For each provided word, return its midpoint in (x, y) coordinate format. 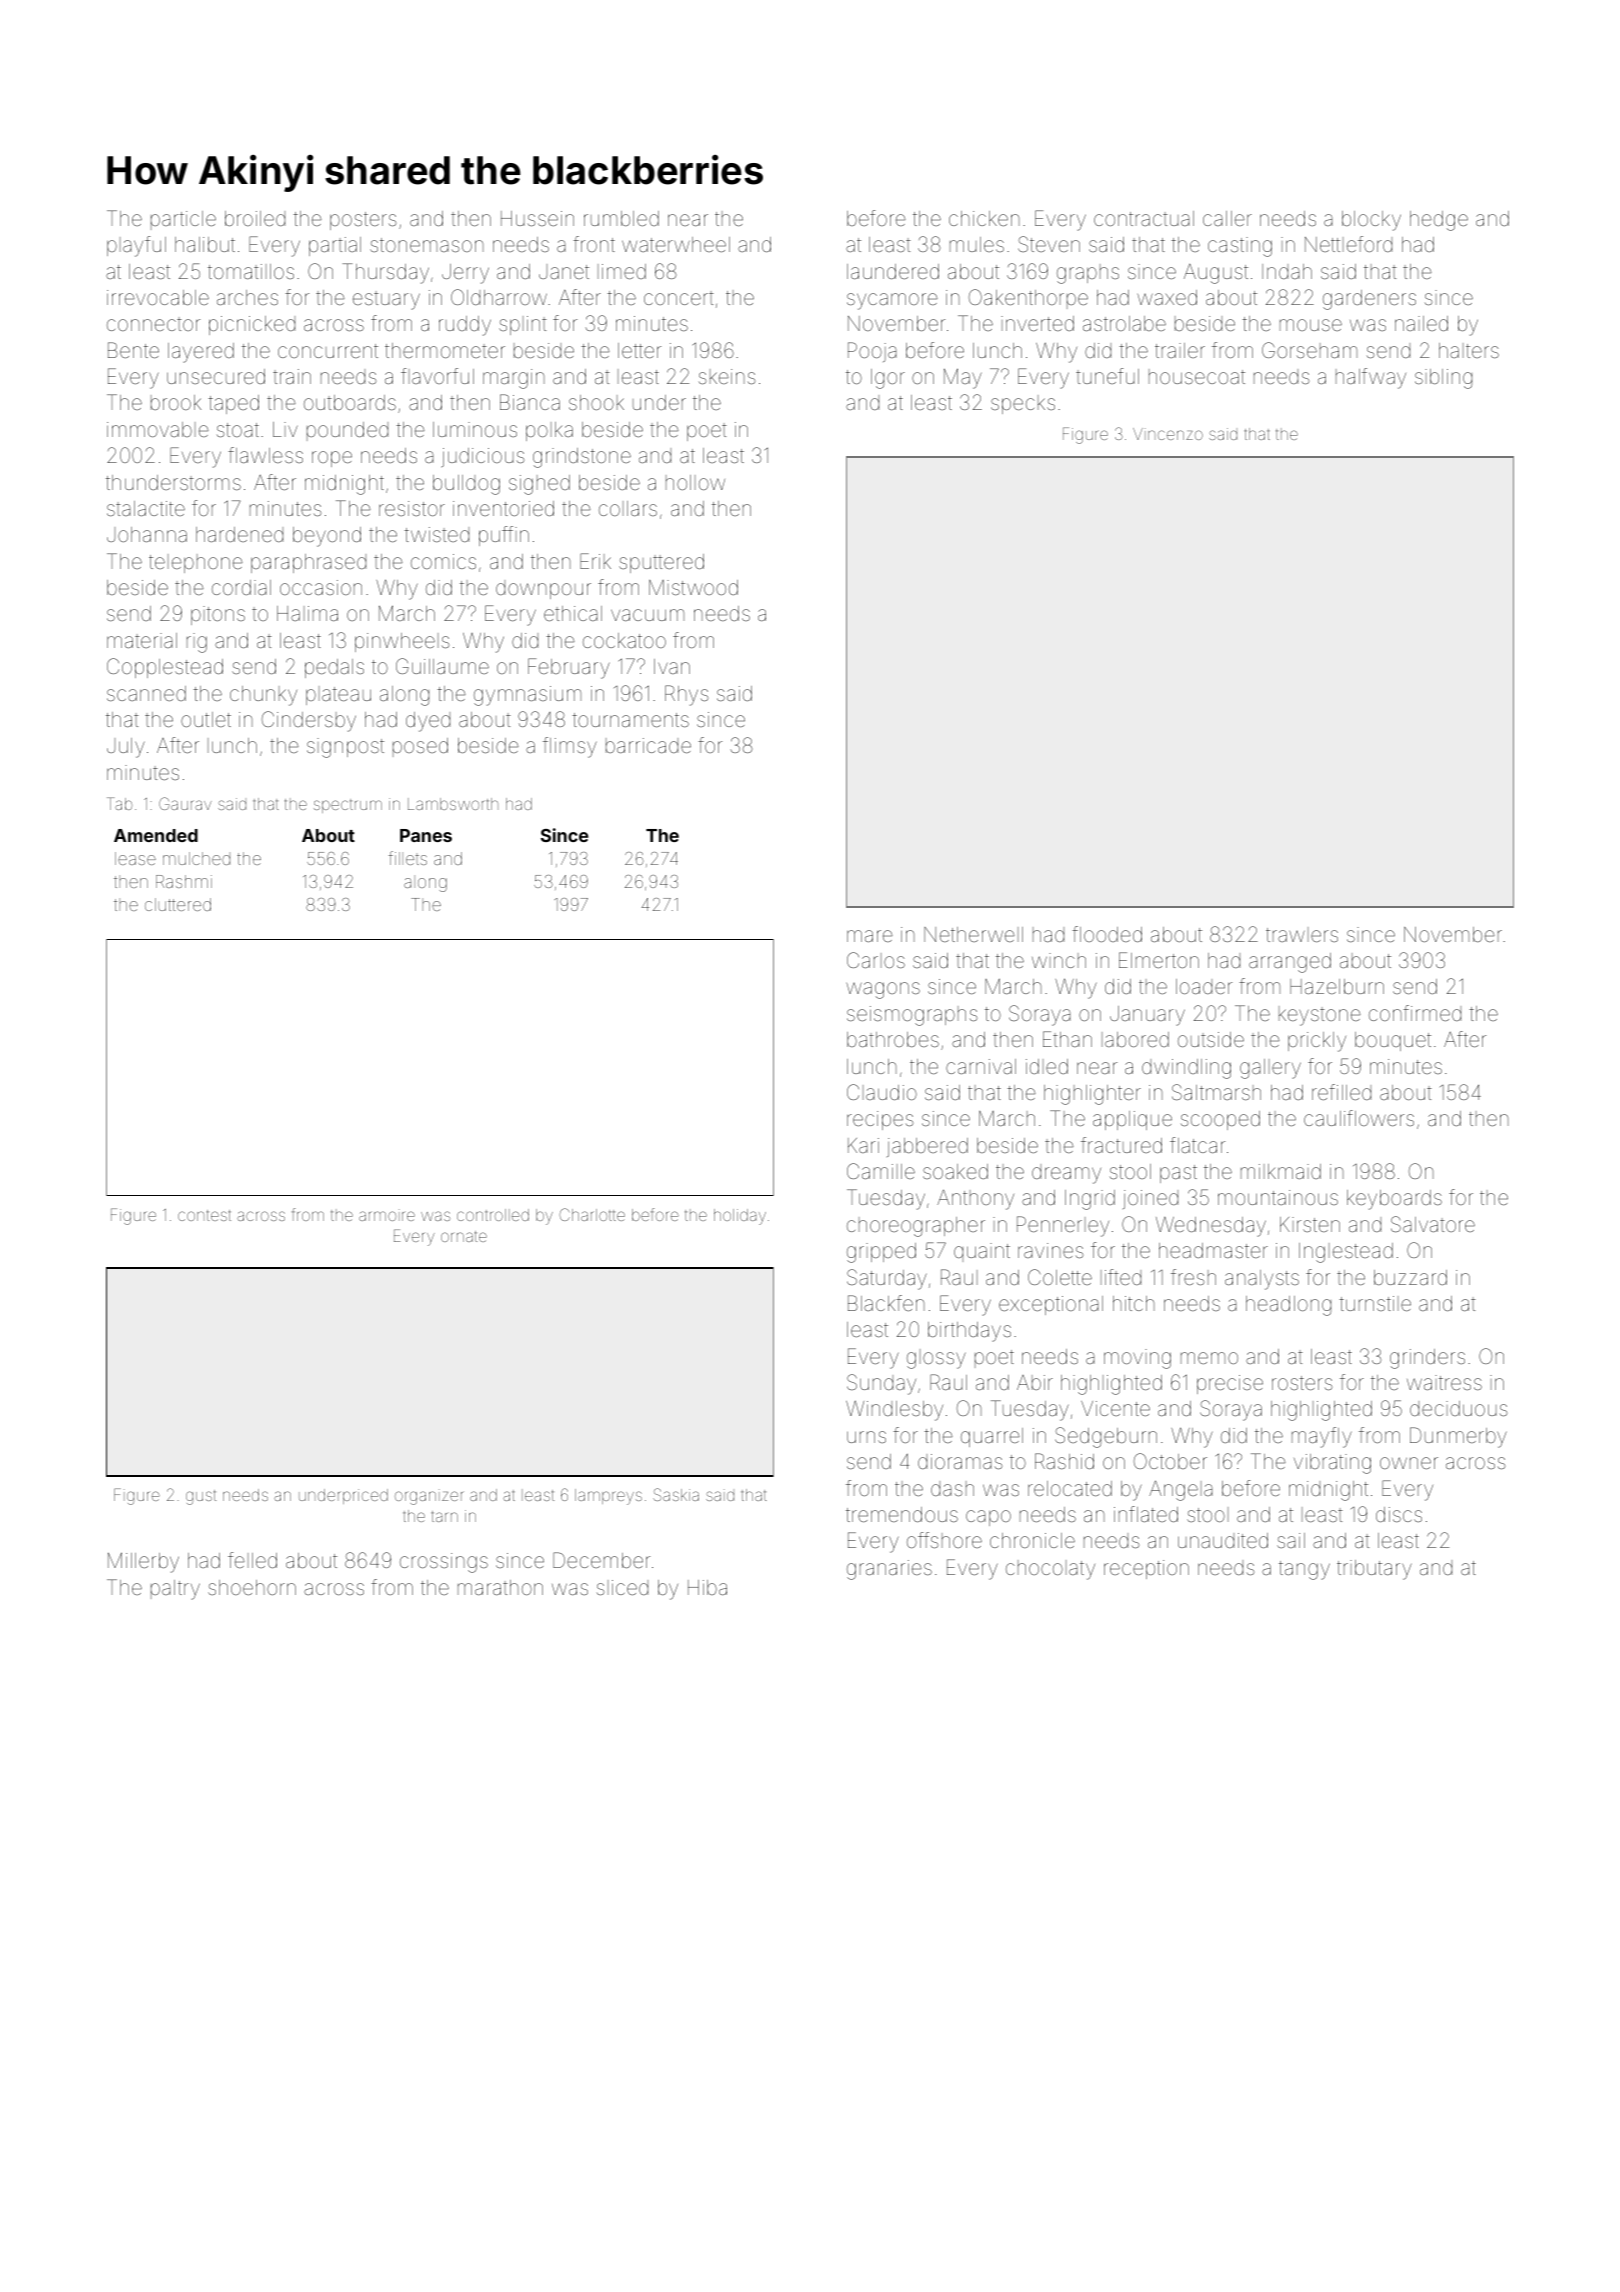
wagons (883, 990)
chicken (984, 218)
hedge (1439, 221)
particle (183, 220)
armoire (387, 1215)
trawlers (1302, 934)
